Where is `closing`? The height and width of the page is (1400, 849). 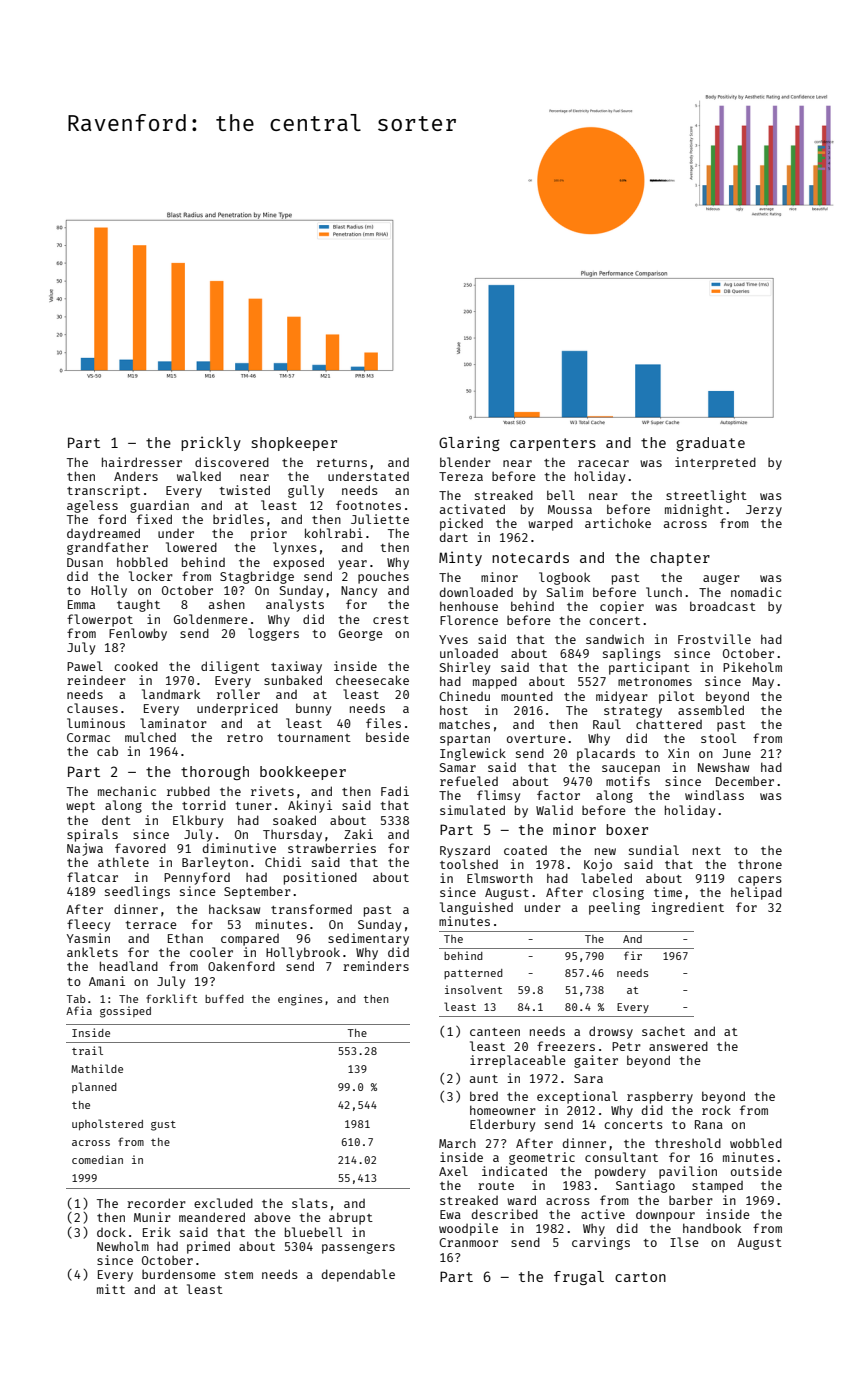 closing is located at coordinates (618, 893).
